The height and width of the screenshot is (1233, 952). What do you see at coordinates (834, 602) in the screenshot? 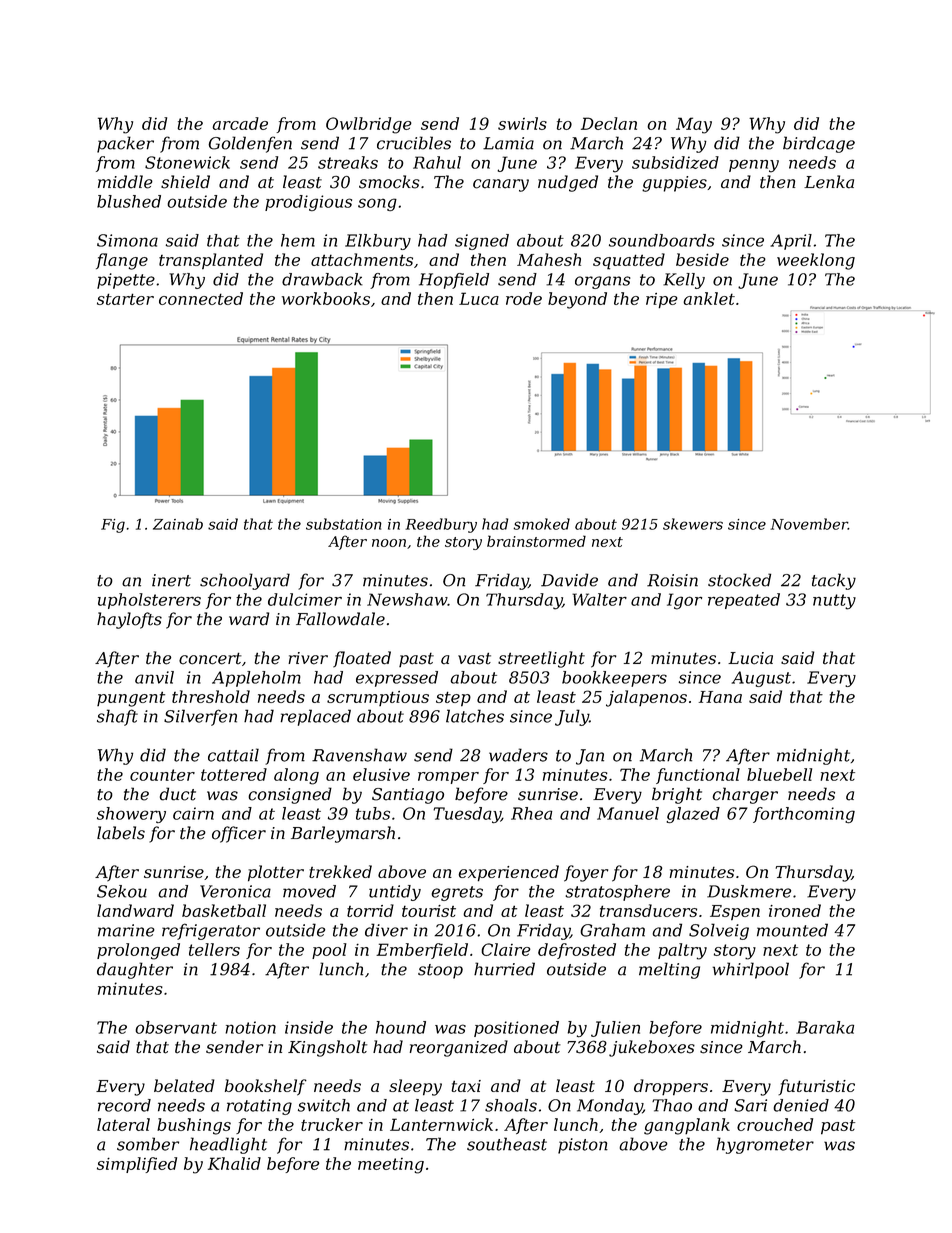
I see `nutty` at bounding box center [834, 602].
